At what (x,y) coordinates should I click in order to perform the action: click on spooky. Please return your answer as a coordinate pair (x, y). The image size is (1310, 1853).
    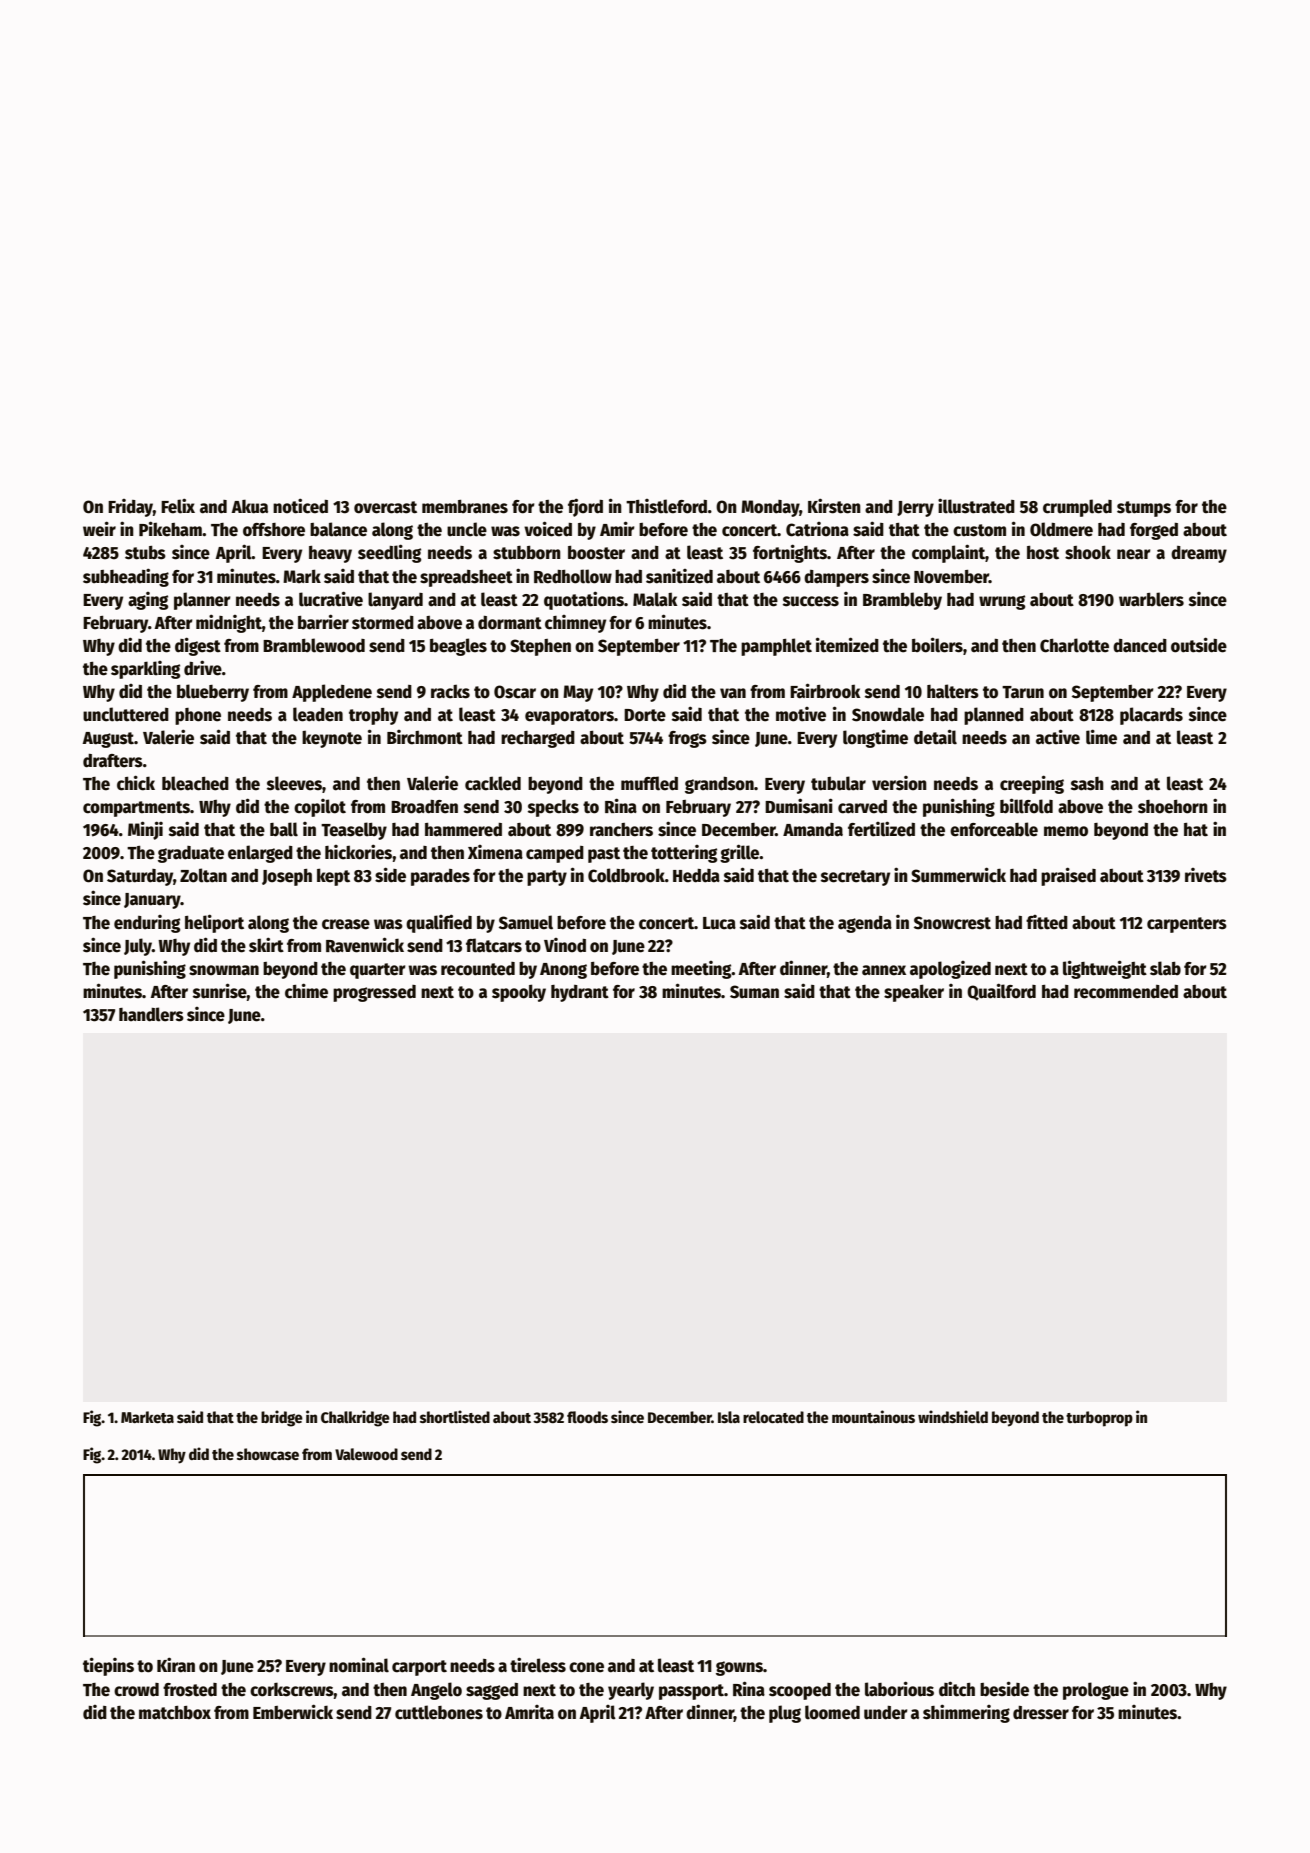
    Looking at the image, I should click on (519, 993).
